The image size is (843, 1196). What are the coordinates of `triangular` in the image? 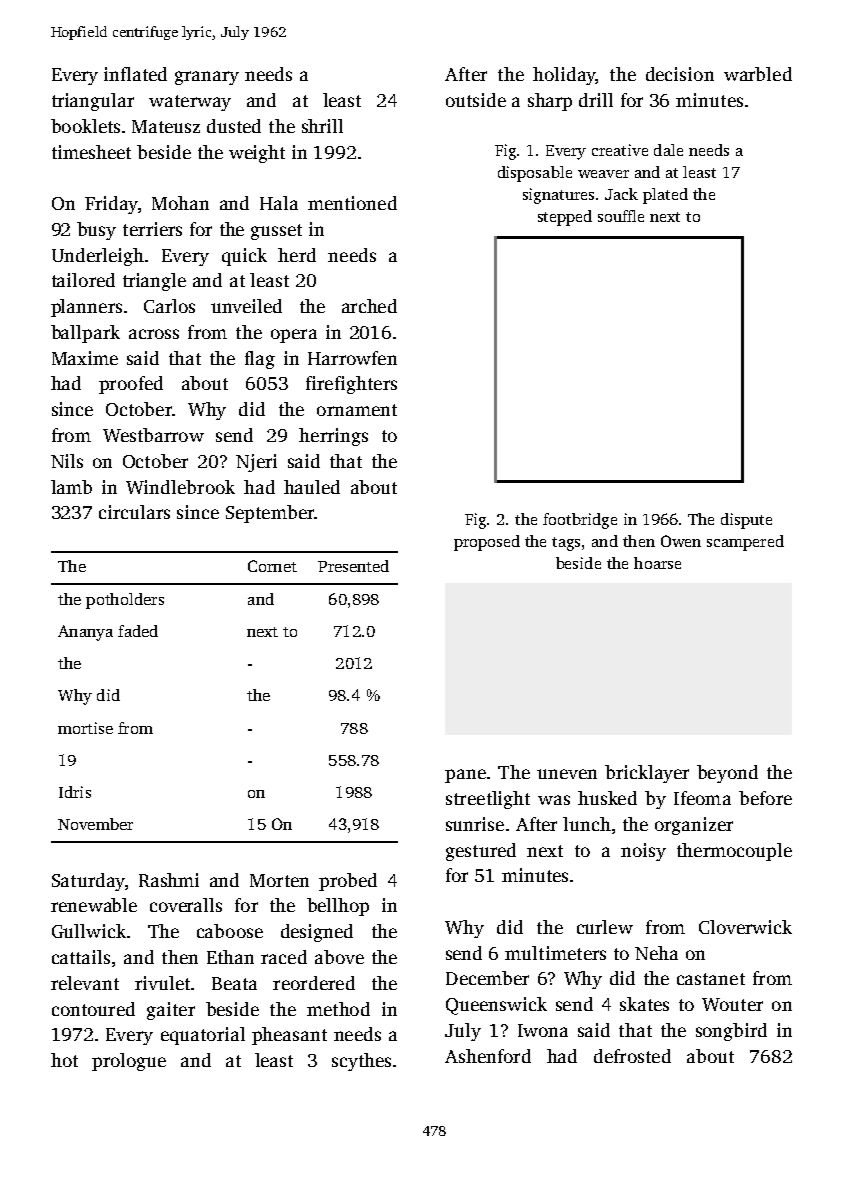 It's located at (93, 102).
